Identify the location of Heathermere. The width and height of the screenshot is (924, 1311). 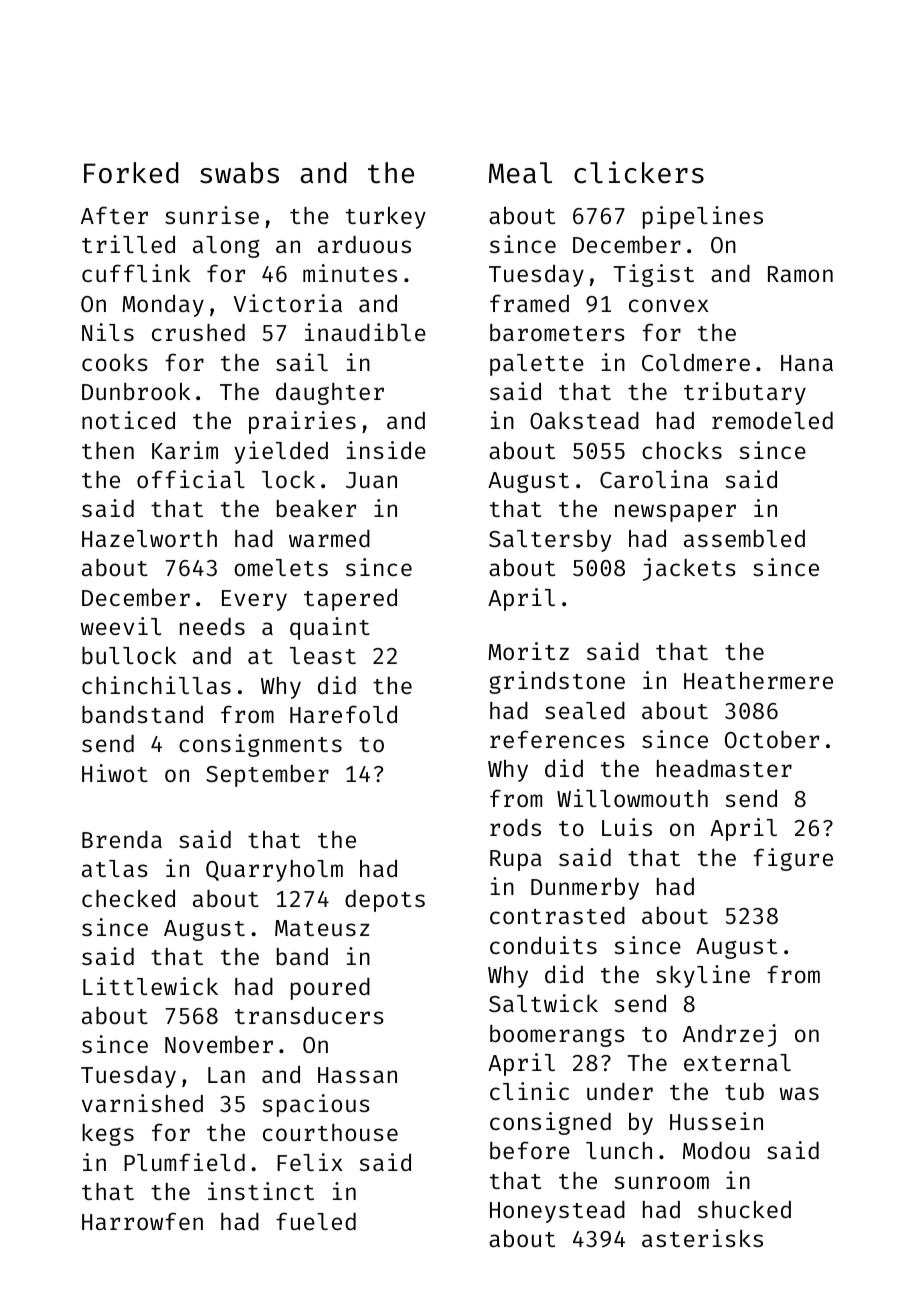
(758, 680).
